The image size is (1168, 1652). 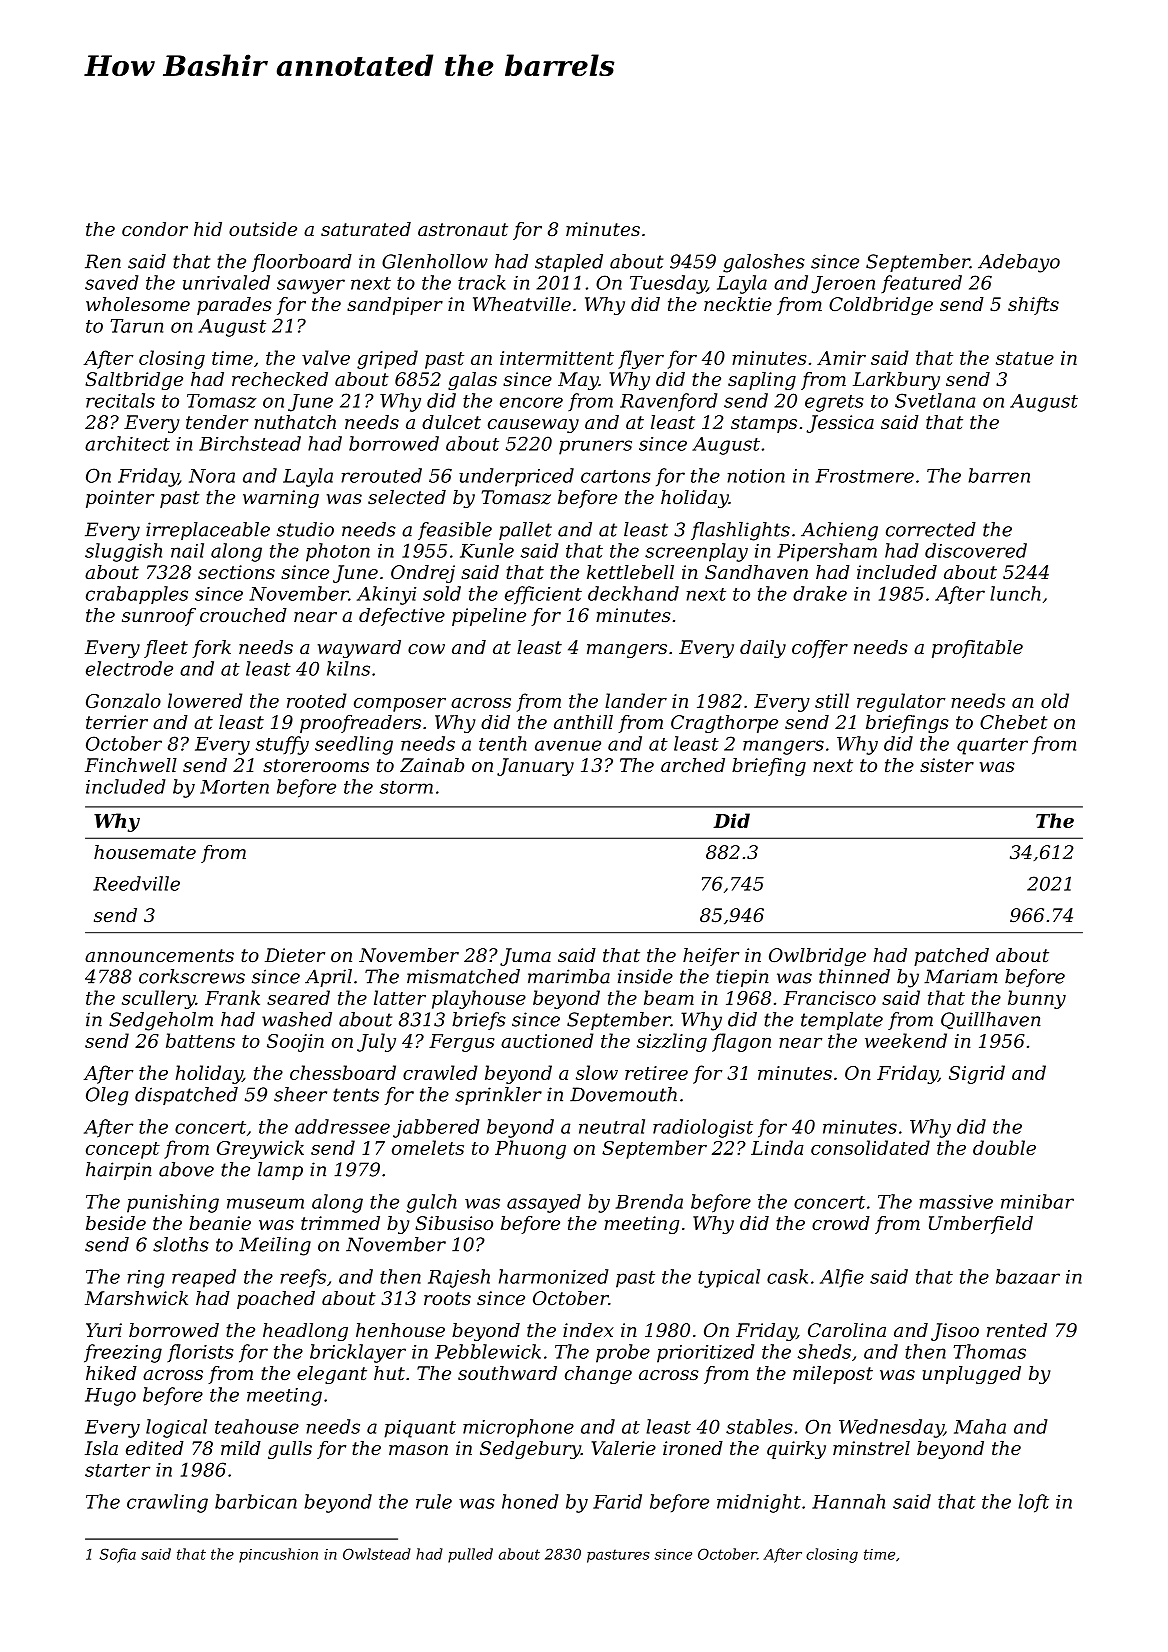 What do you see at coordinates (117, 722) in the screenshot?
I see `terrier` at bounding box center [117, 722].
